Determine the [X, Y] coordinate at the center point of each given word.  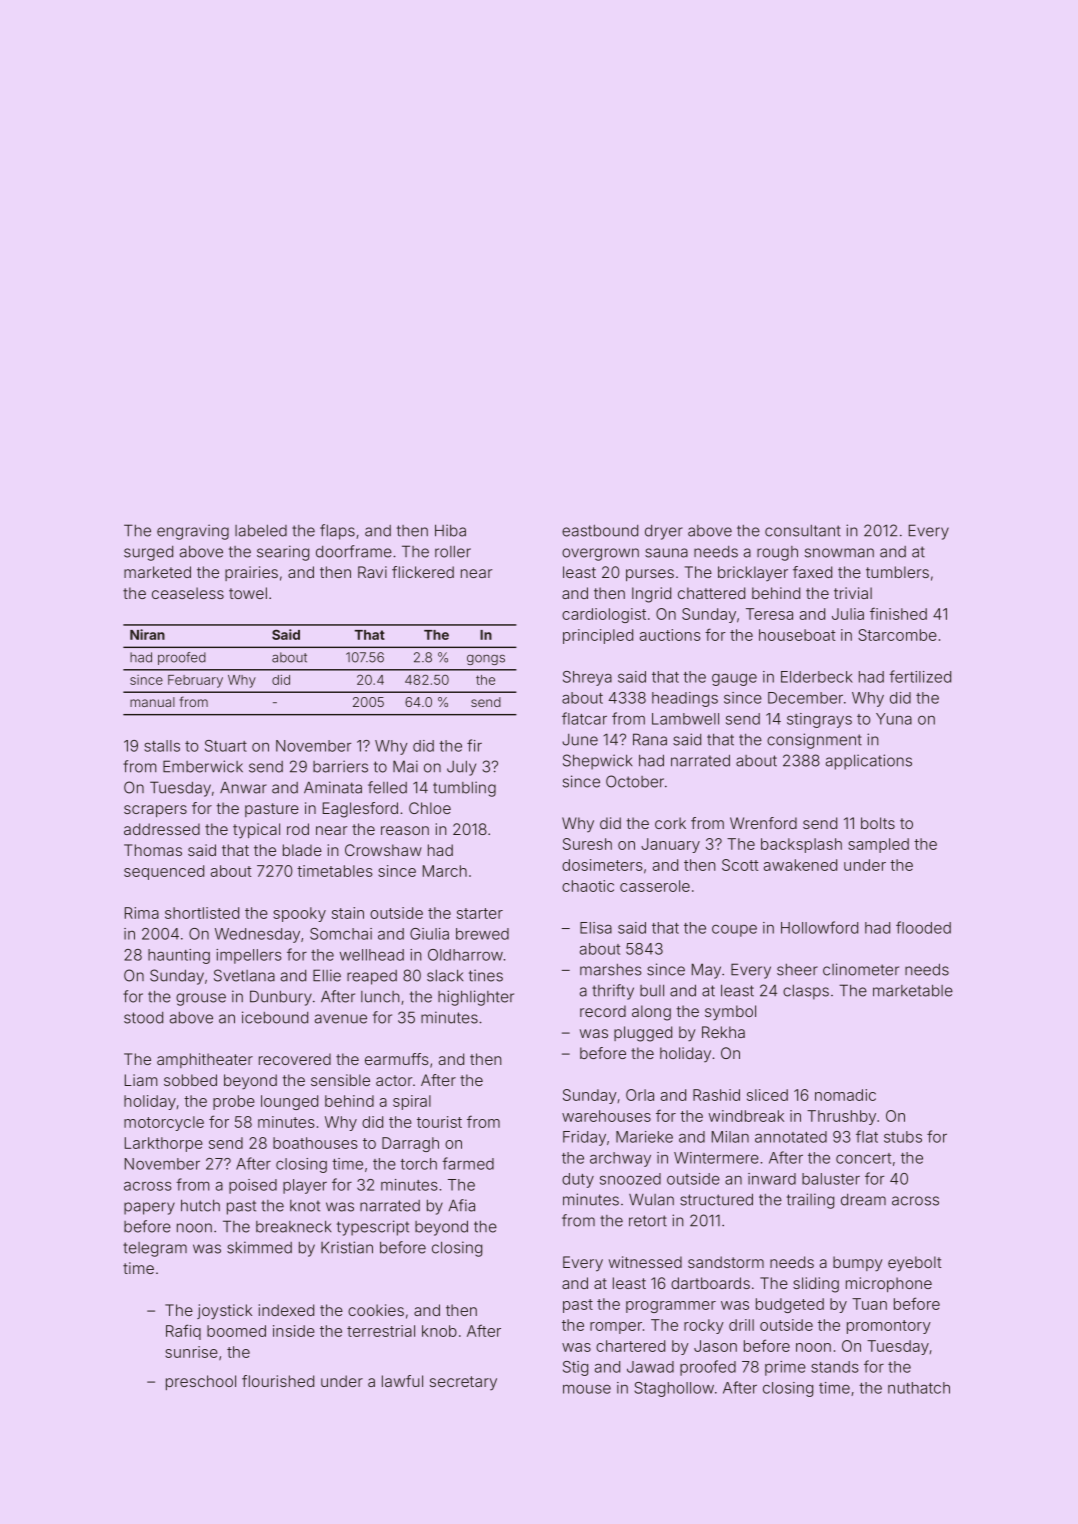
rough [777, 553]
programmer [671, 1307]
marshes [611, 970]
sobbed [190, 1080]
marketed [157, 572]
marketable [913, 990]
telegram [155, 1249]
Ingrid [651, 595]
